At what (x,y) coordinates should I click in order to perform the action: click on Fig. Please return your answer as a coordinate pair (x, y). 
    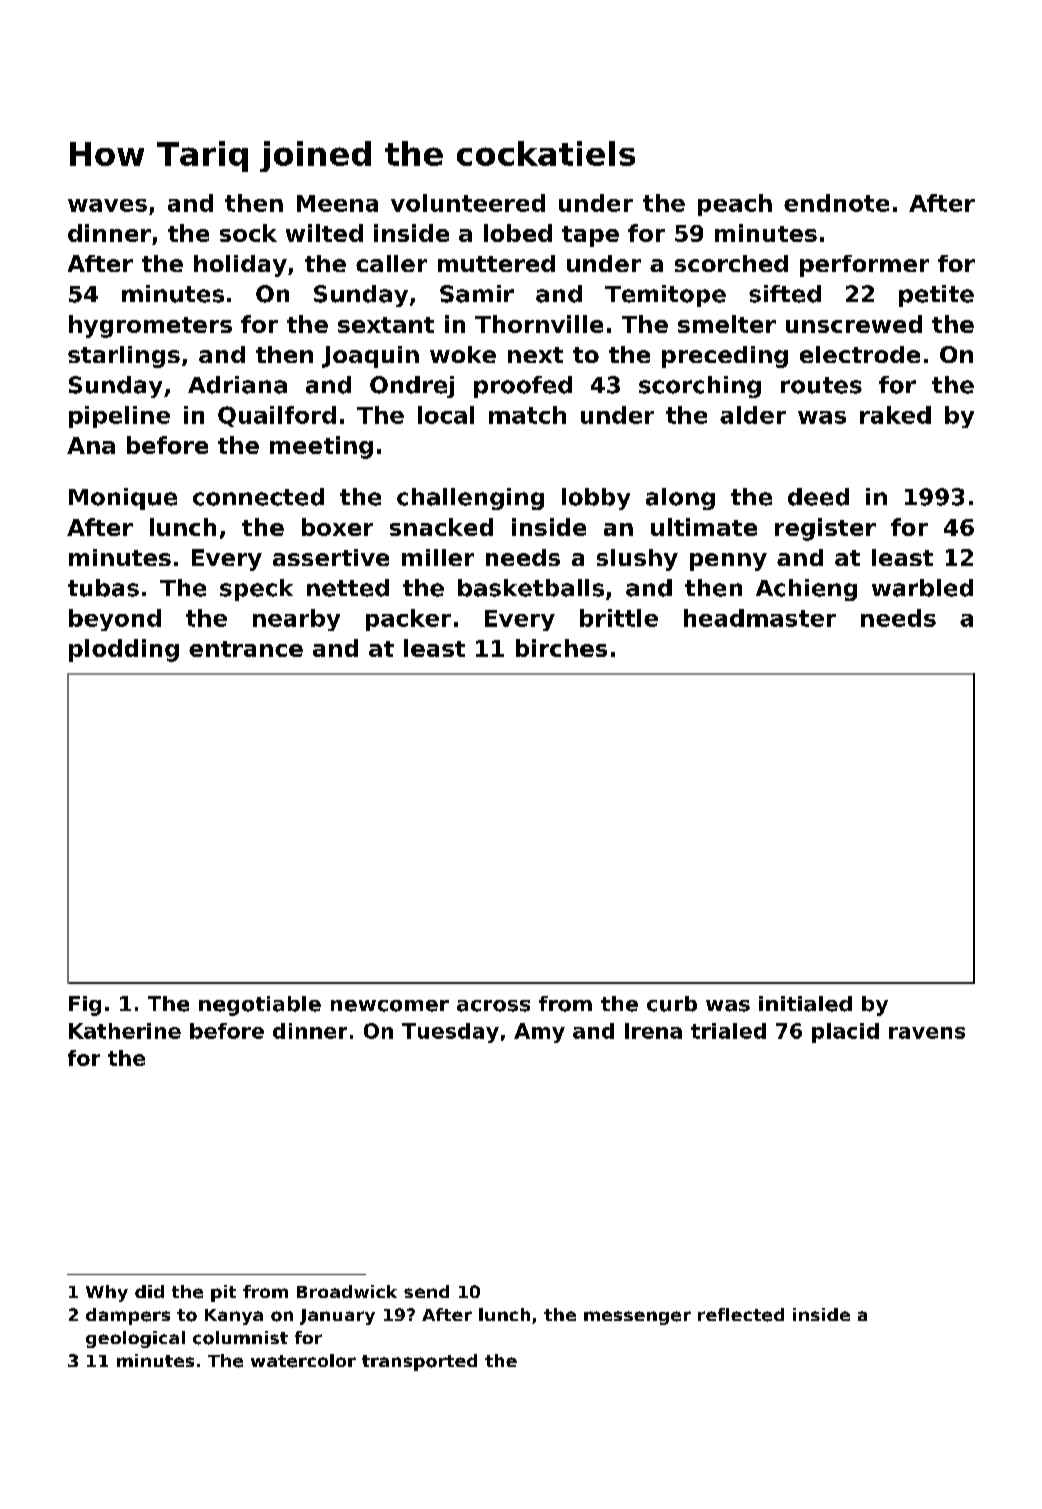
    Looking at the image, I should click on (85, 1006).
